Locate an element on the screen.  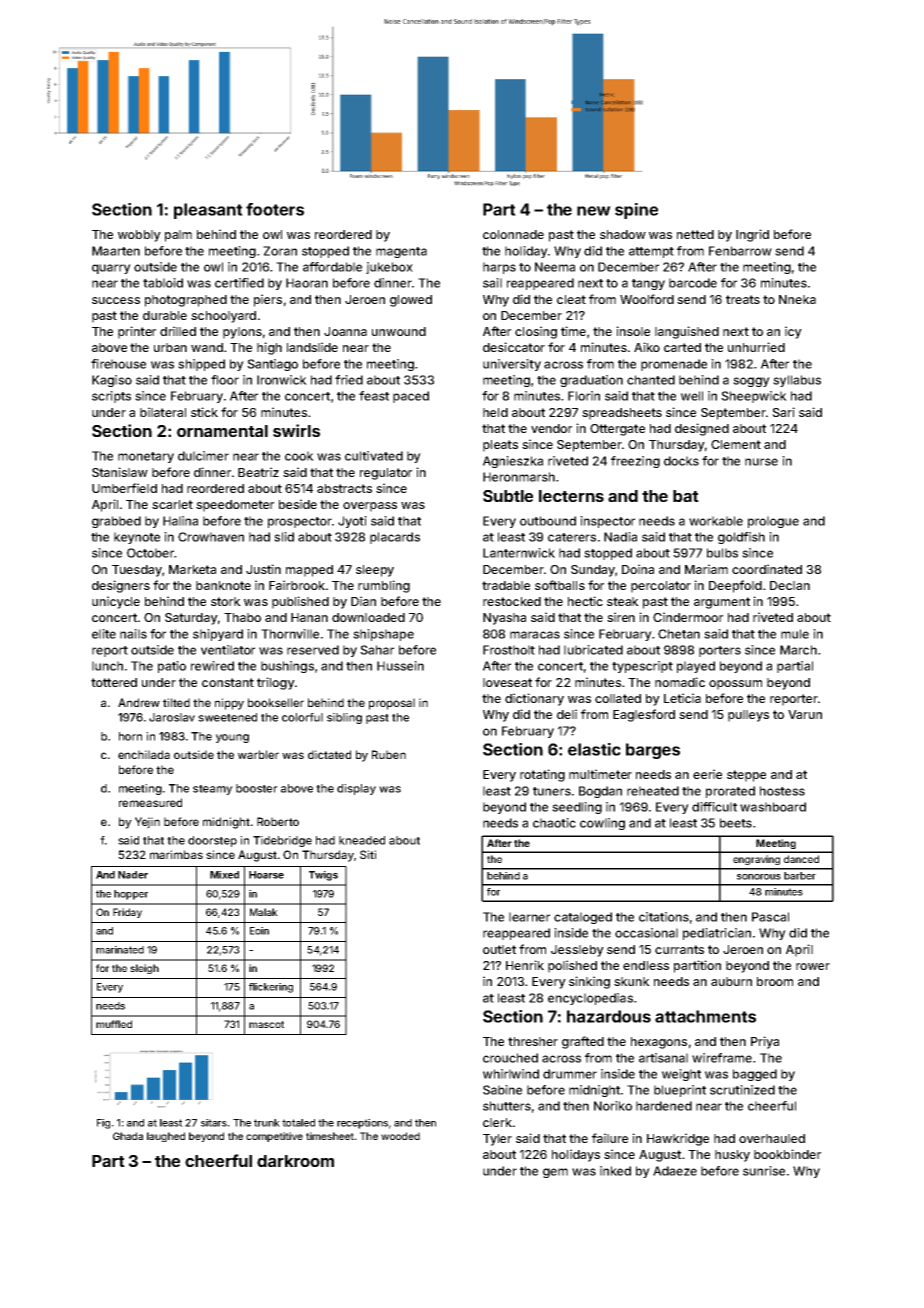
speedometer is located at coordinates (235, 506).
